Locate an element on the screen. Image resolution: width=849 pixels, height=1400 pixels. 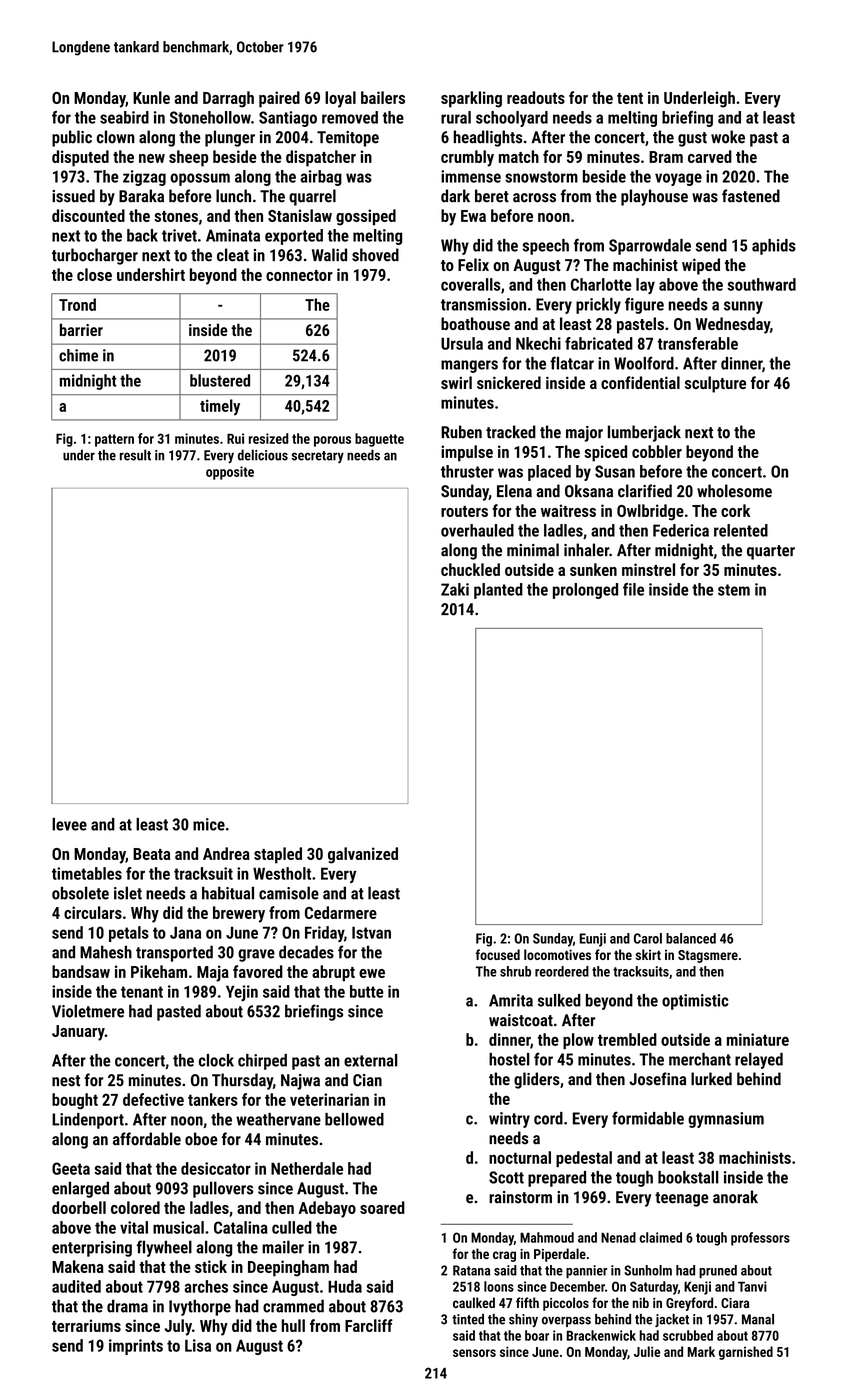
Zaki is located at coordinates (455, 589).
